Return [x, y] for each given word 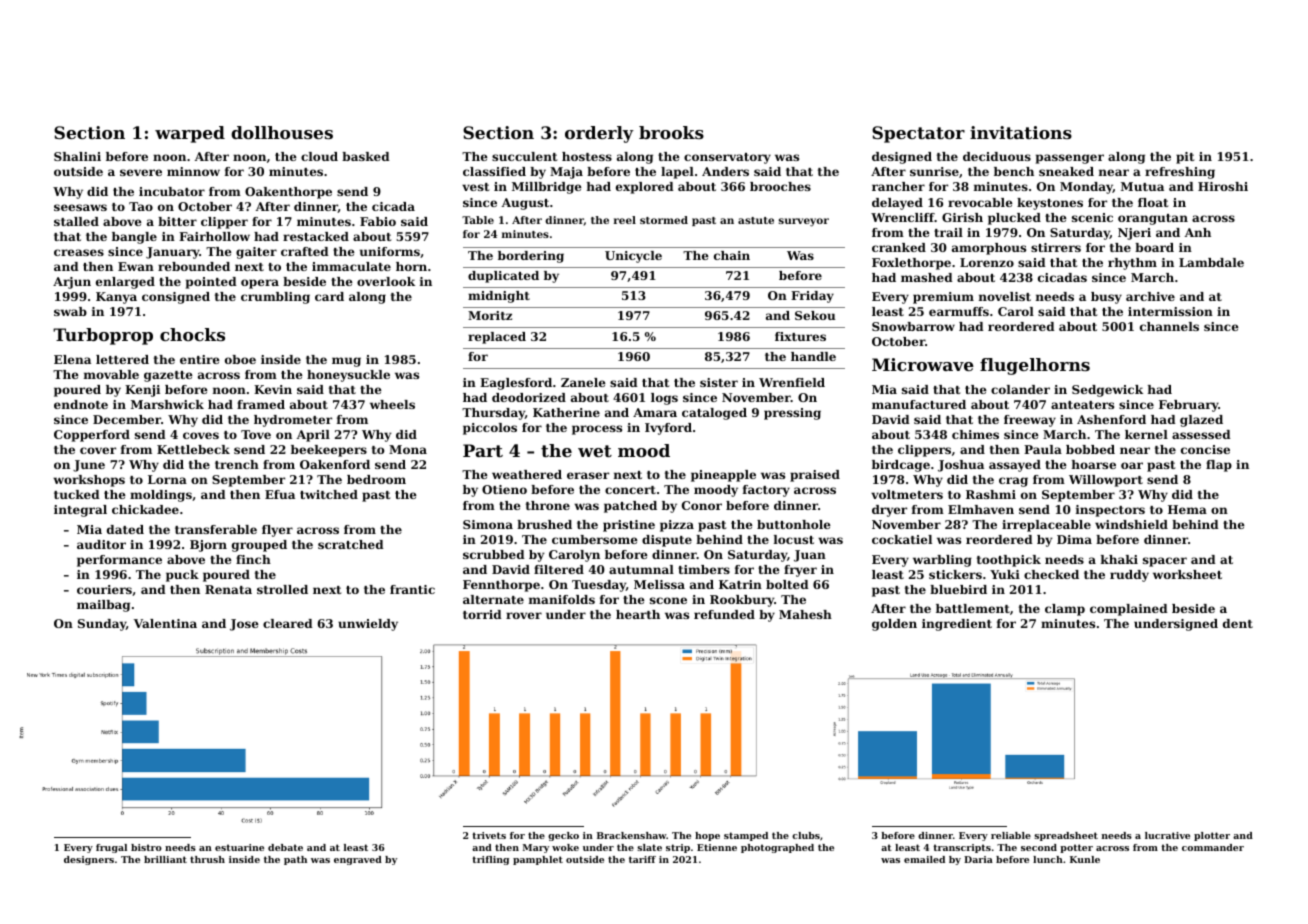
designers [89, 860]
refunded [724, 614]
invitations [1021, 132]
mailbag [103, 606]
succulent [524, 156]
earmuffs [959, 311]
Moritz [490, 315]
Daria [978, 859]
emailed [924, 859]
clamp [1065, 610]
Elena [72, 359]
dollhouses [282, 132]
